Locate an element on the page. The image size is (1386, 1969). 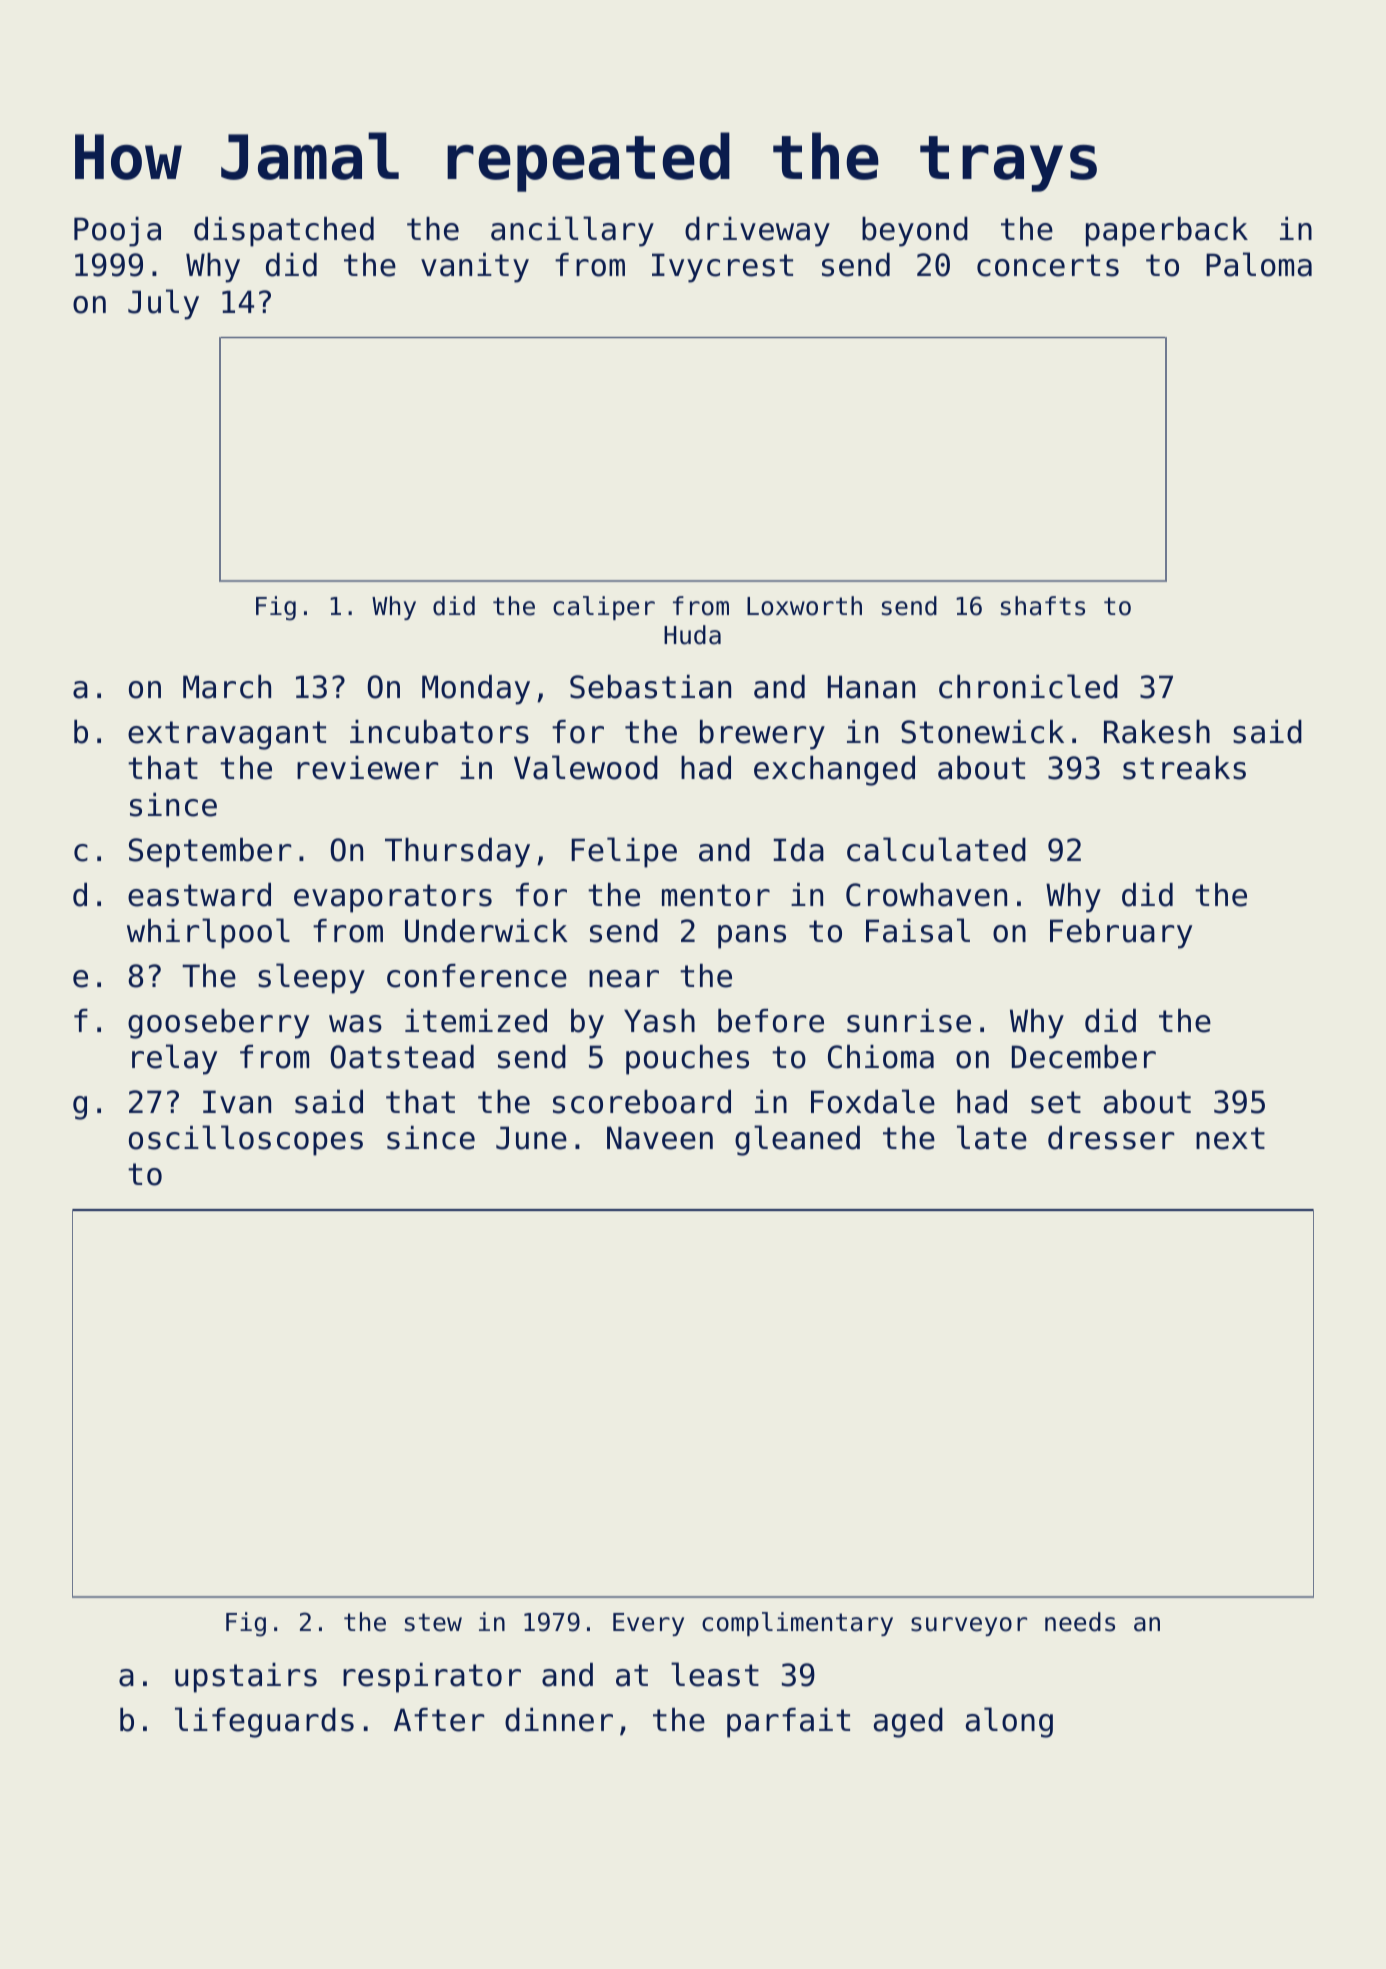
Pooja is located at coordinates (117, 232).
